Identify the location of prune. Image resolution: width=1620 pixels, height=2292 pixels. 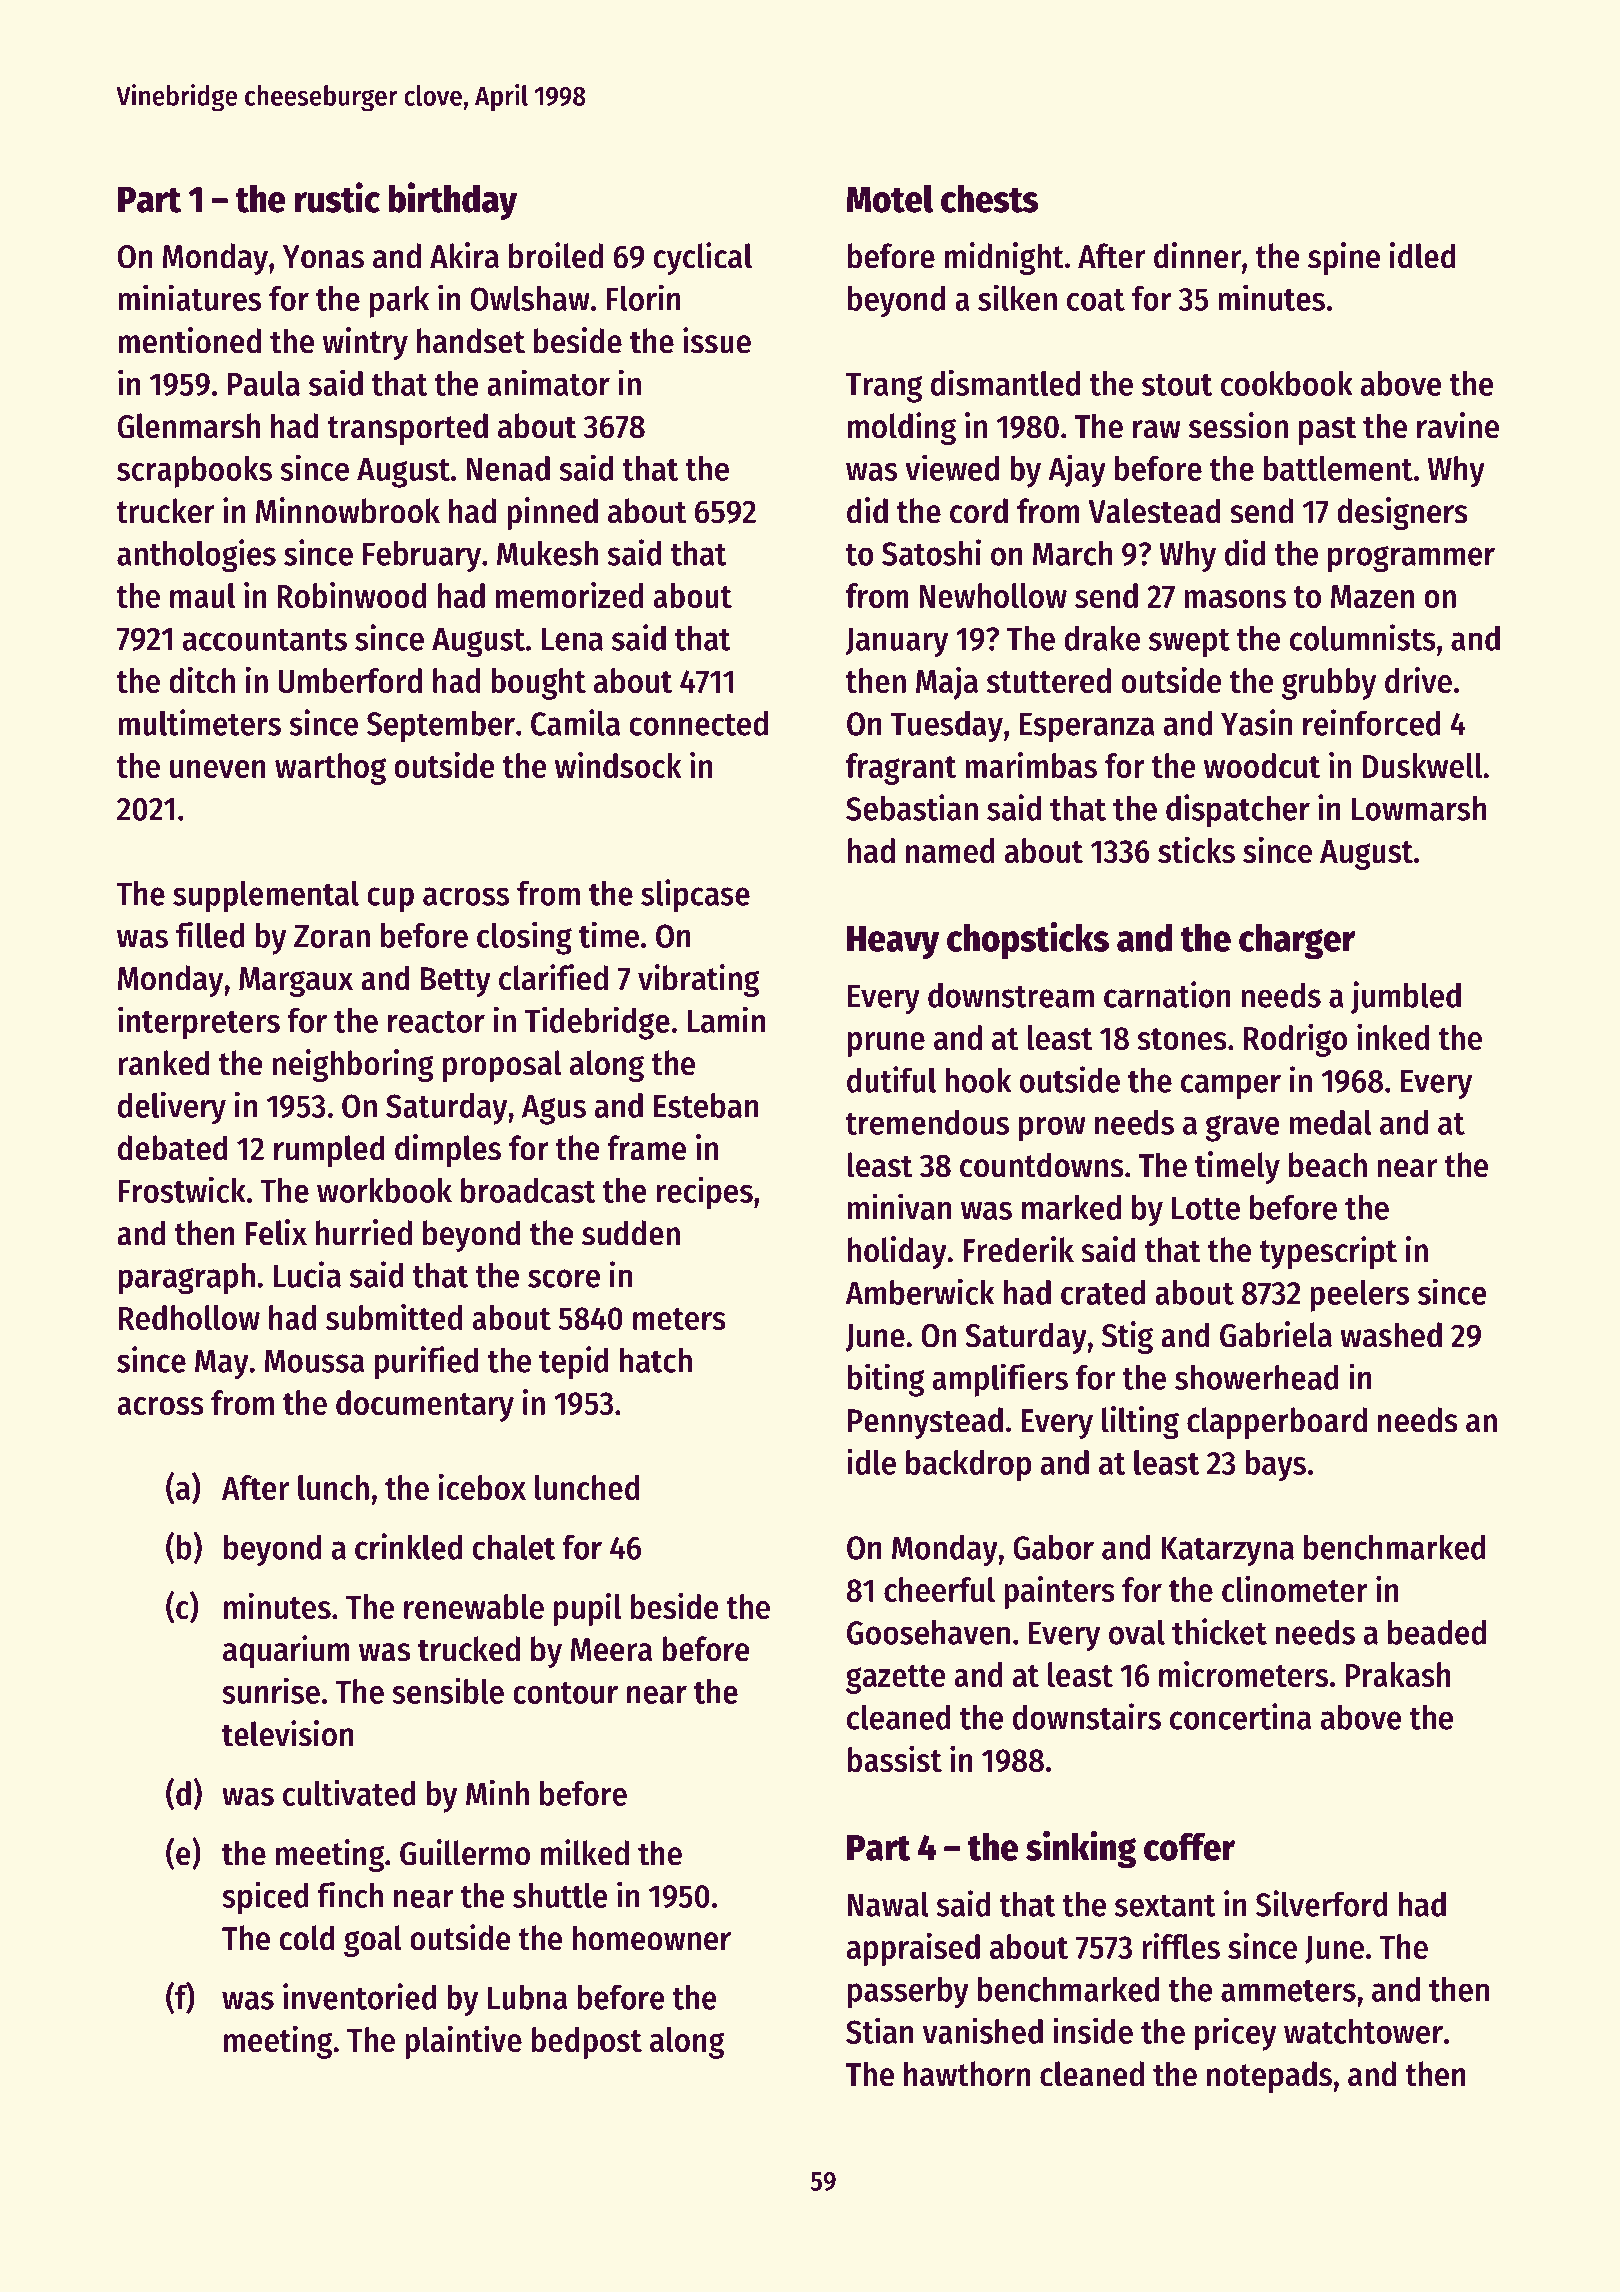
(886, 1044).
